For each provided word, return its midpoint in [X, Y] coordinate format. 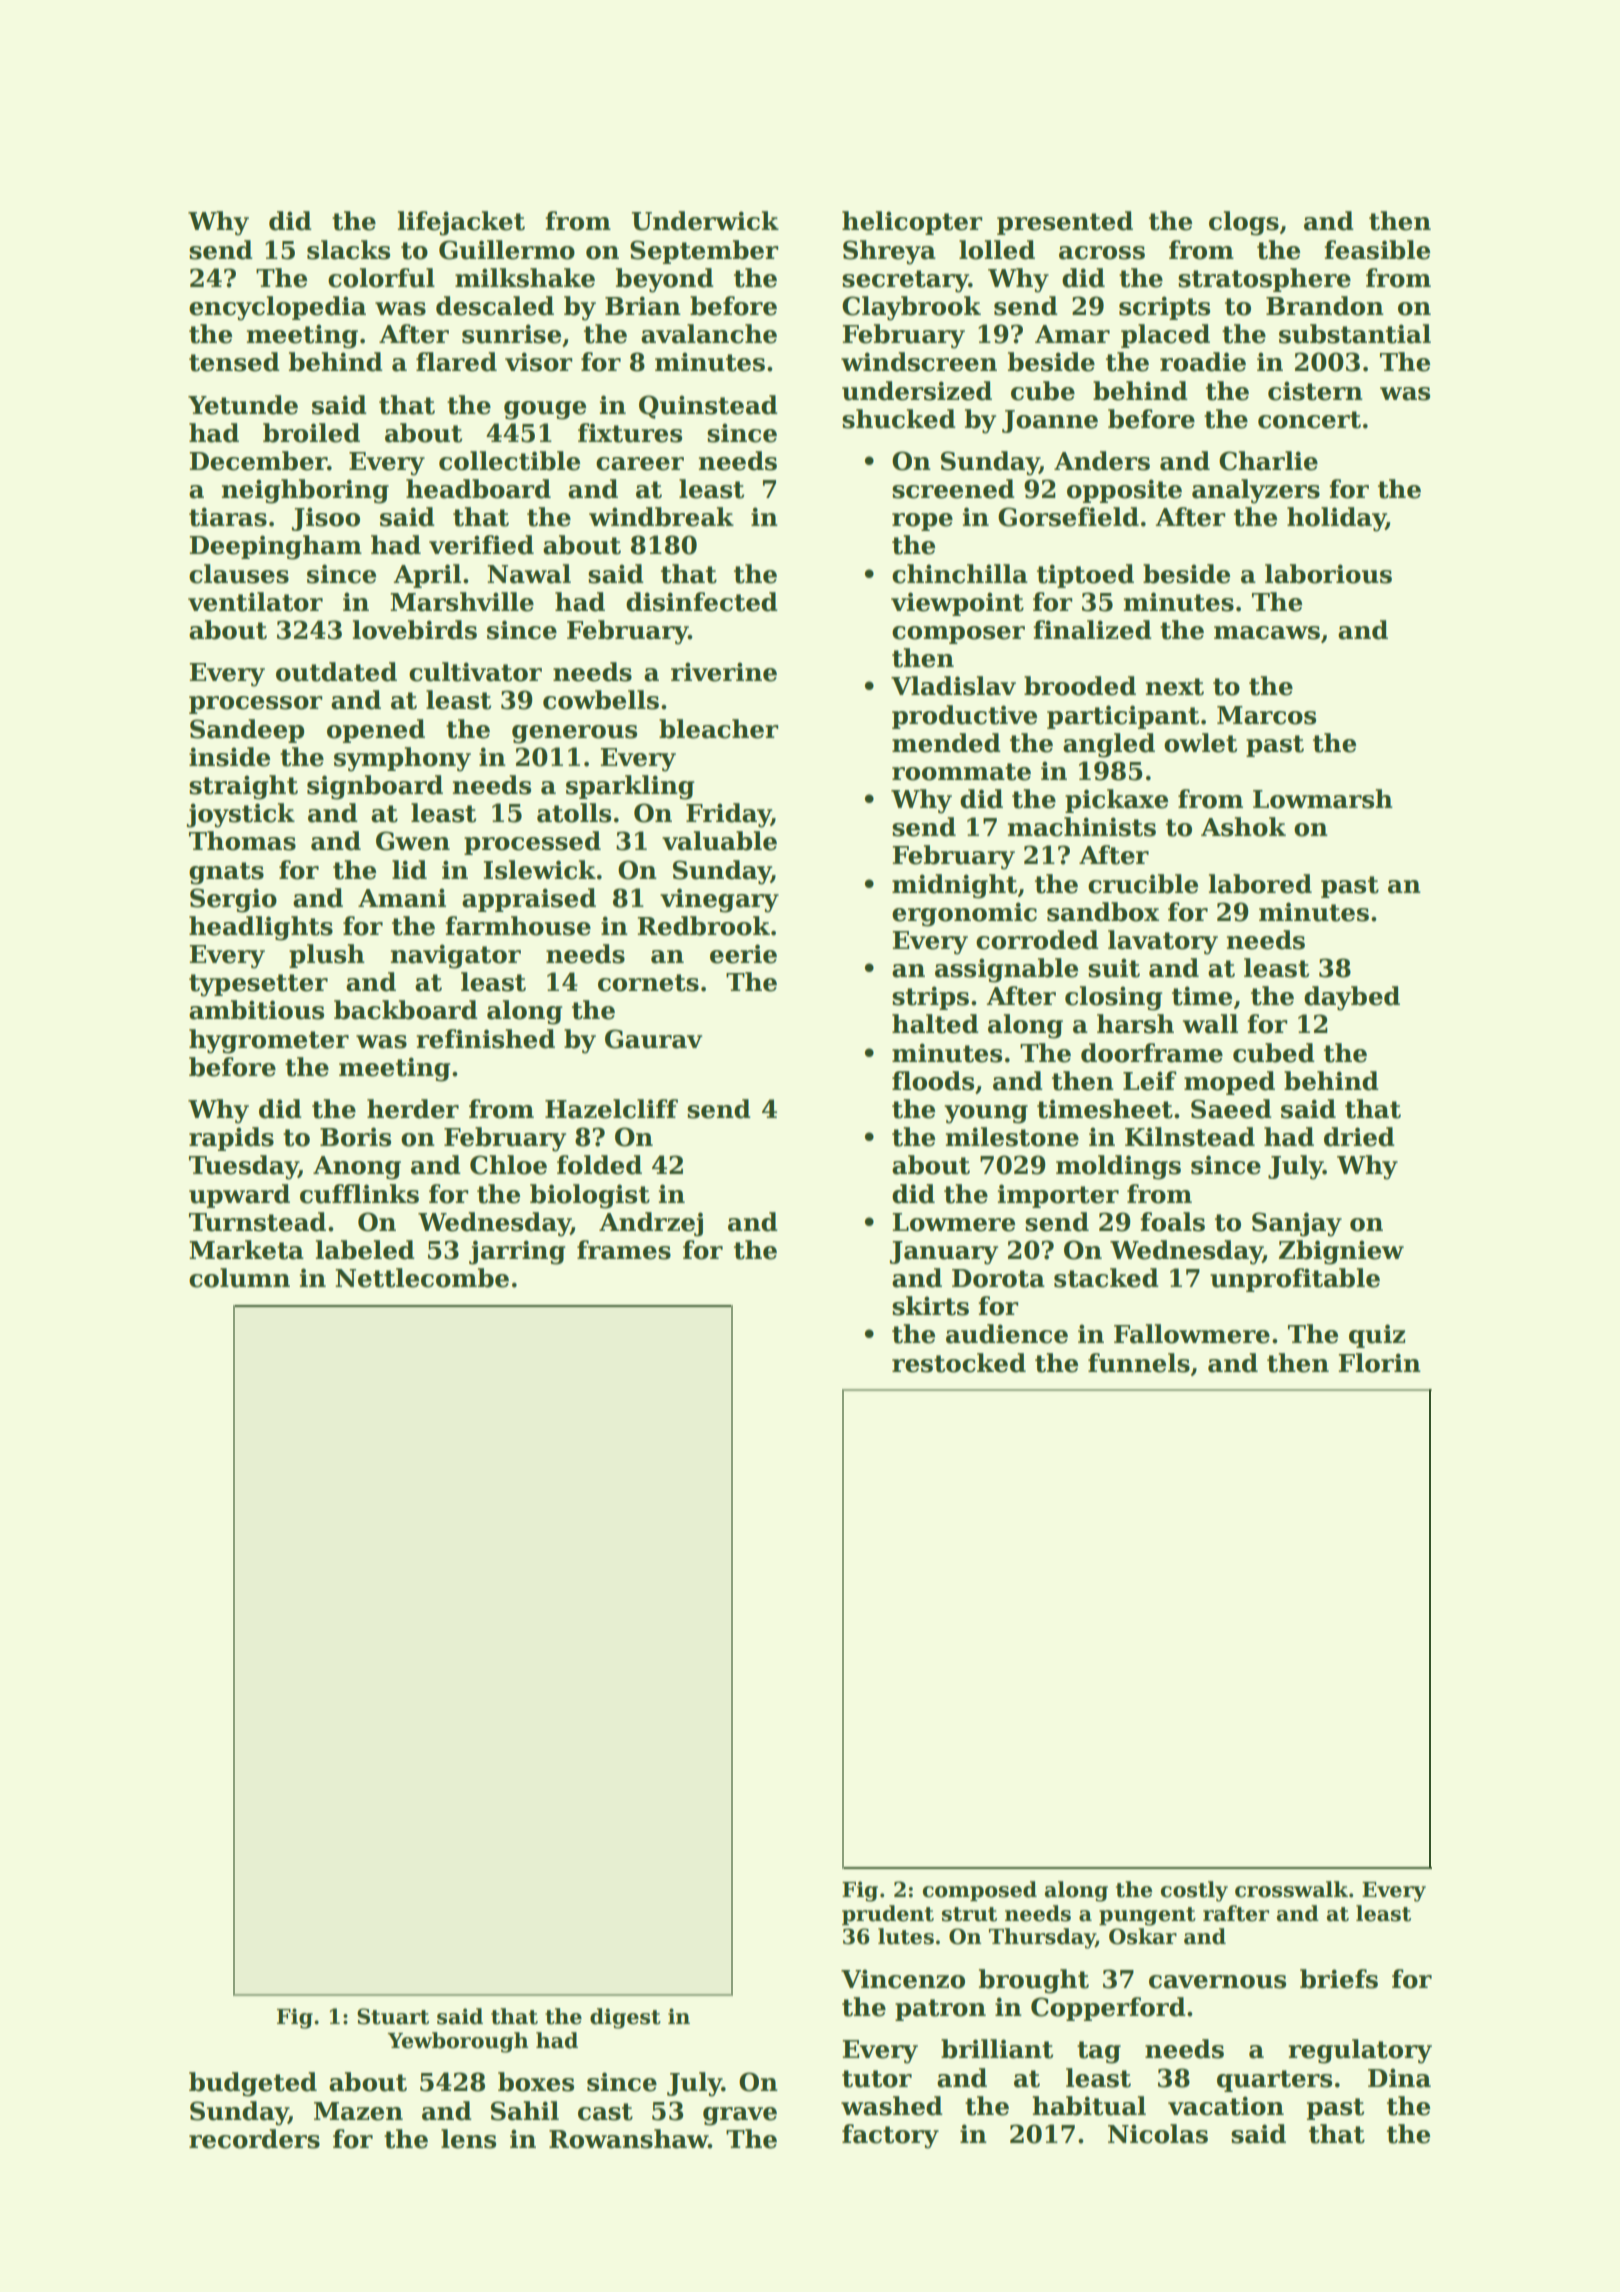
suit [1114, 968]
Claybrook [911, 308]
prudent [888, 1915]
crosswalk [1291, 1889]
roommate [961, 772]
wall [1210, 1024]
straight [243, 787]
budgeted [253, 2084]
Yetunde [243, 405]
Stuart [393, 2016]
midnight [954, 886]
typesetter [258, 985]
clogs [1244, 223]
